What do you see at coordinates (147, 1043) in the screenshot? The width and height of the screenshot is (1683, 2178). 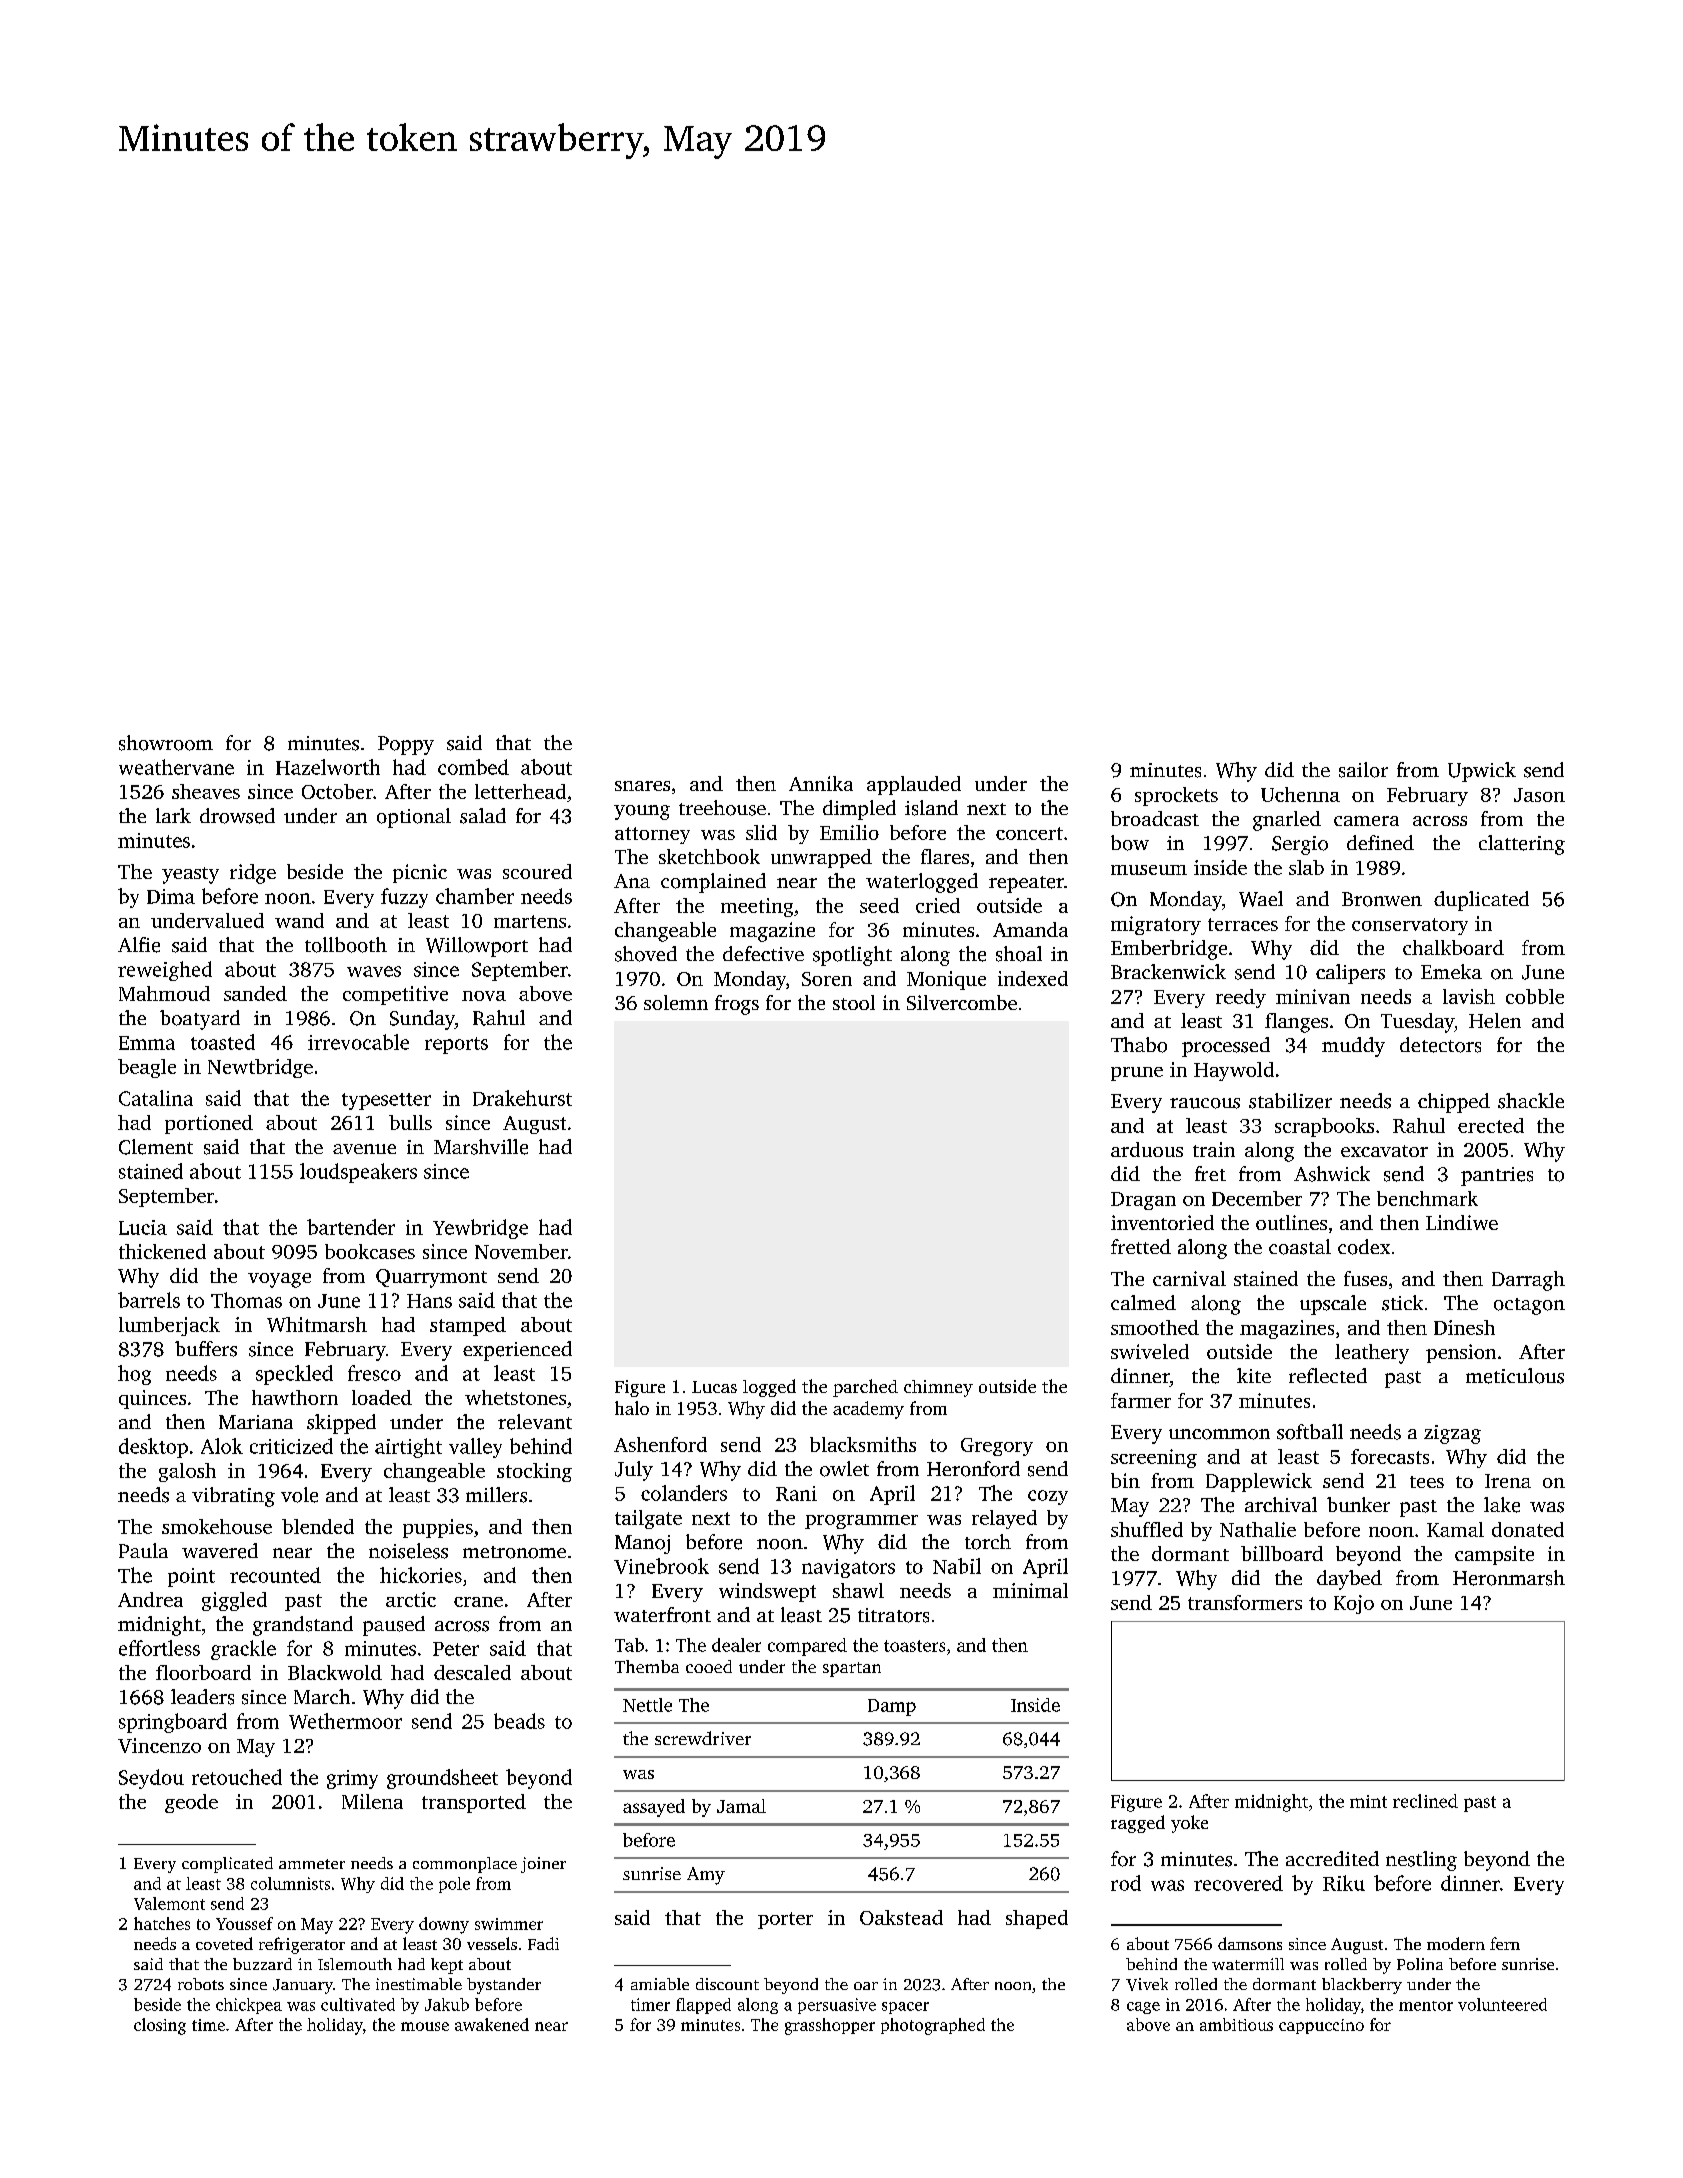 I see `Emma` at bounding box center [147, 1043].
